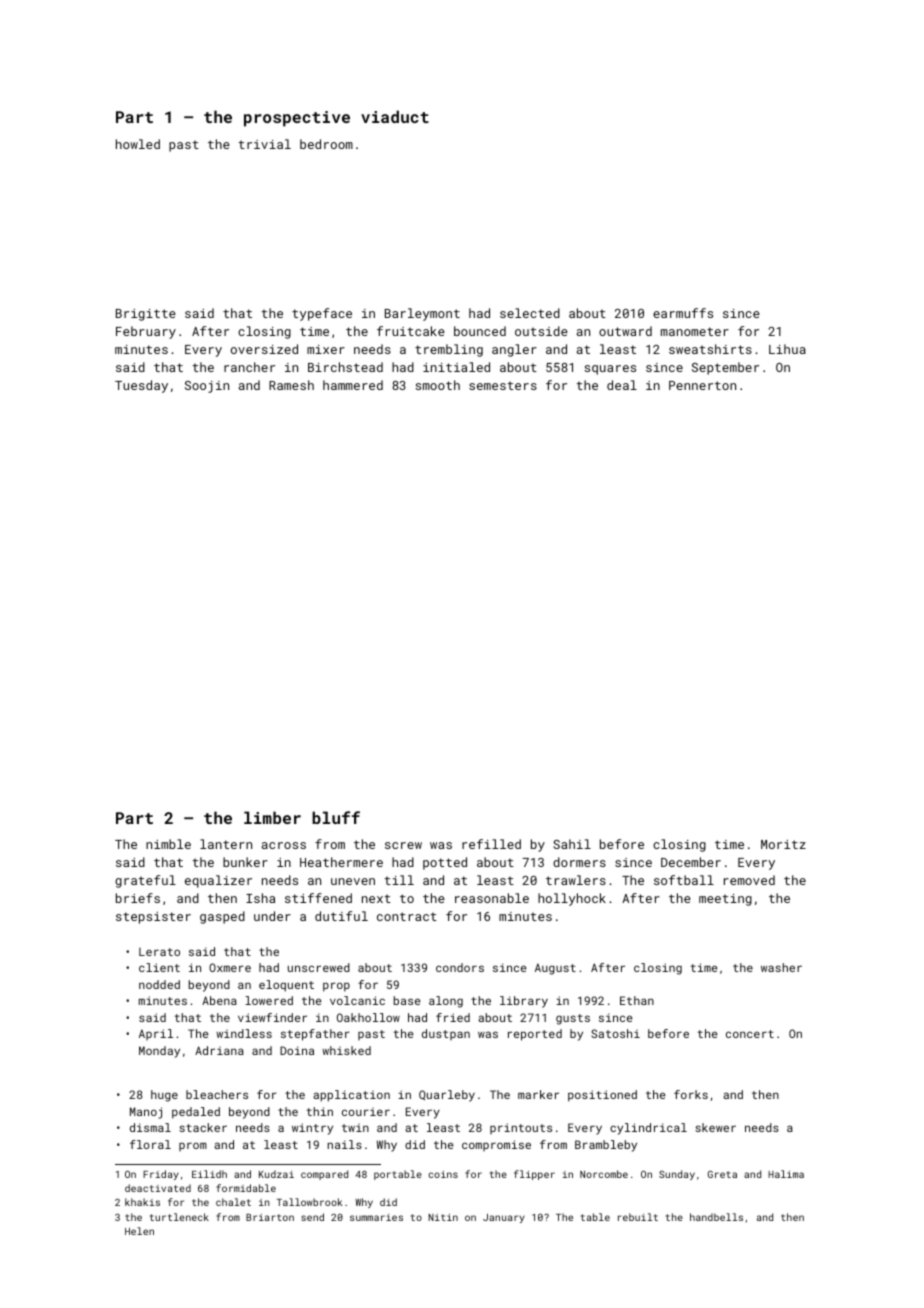  What do you see at coordinates (722, 1174) in the screenshot?
I see `Greta` at bounding box center [722, 1174].
